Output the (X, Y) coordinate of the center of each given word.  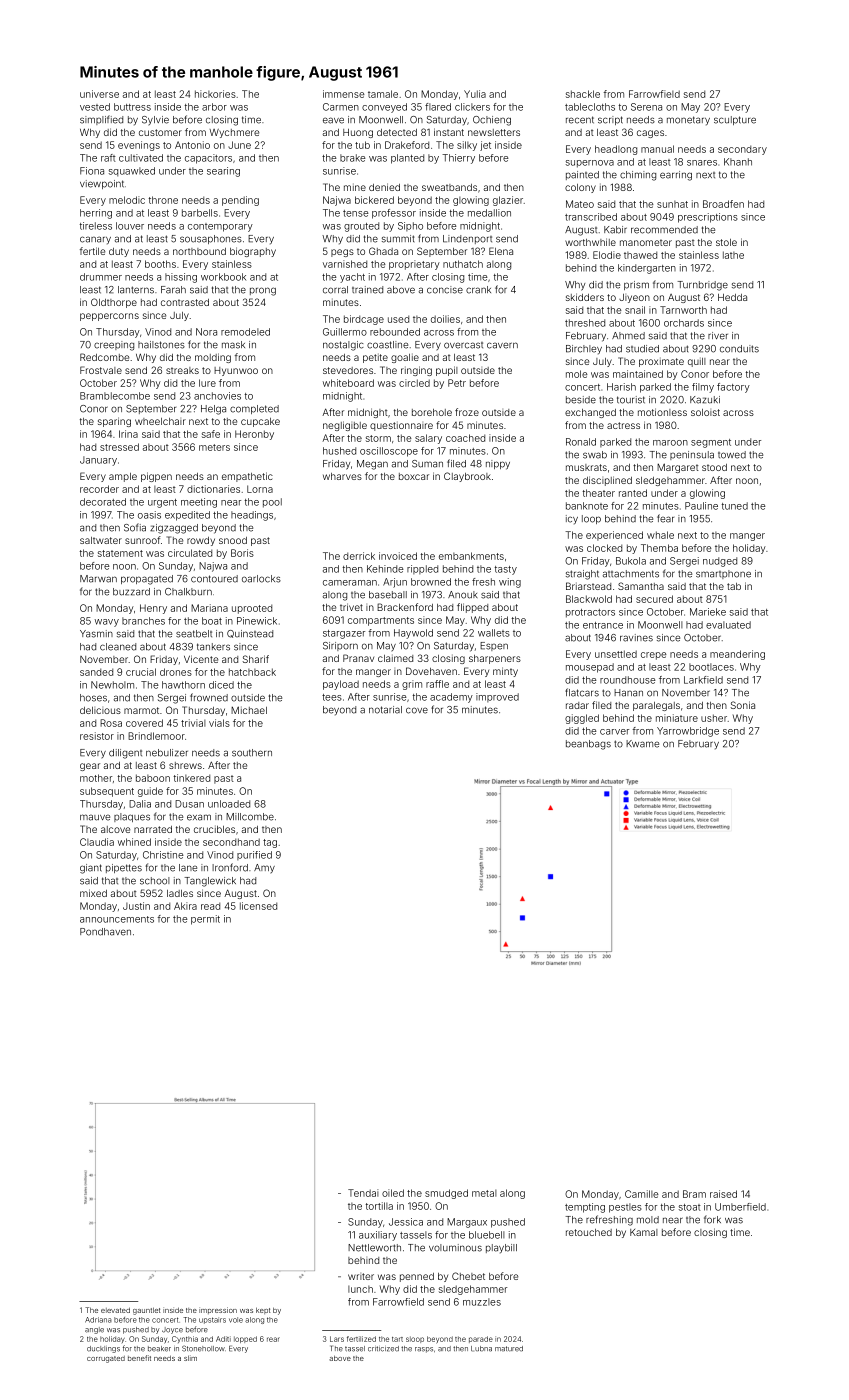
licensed (258, 906)
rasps (424, 1350)
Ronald (581, 442)
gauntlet (146, 1311)
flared (438, 107)
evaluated (728, 625)
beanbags (588, 745)
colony (580, 188)
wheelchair (160, 421)
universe (99, 94)
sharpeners (495, 659)
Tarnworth (683, 310)
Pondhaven (105, 932)
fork (712, 1219)
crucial (141, 672)
